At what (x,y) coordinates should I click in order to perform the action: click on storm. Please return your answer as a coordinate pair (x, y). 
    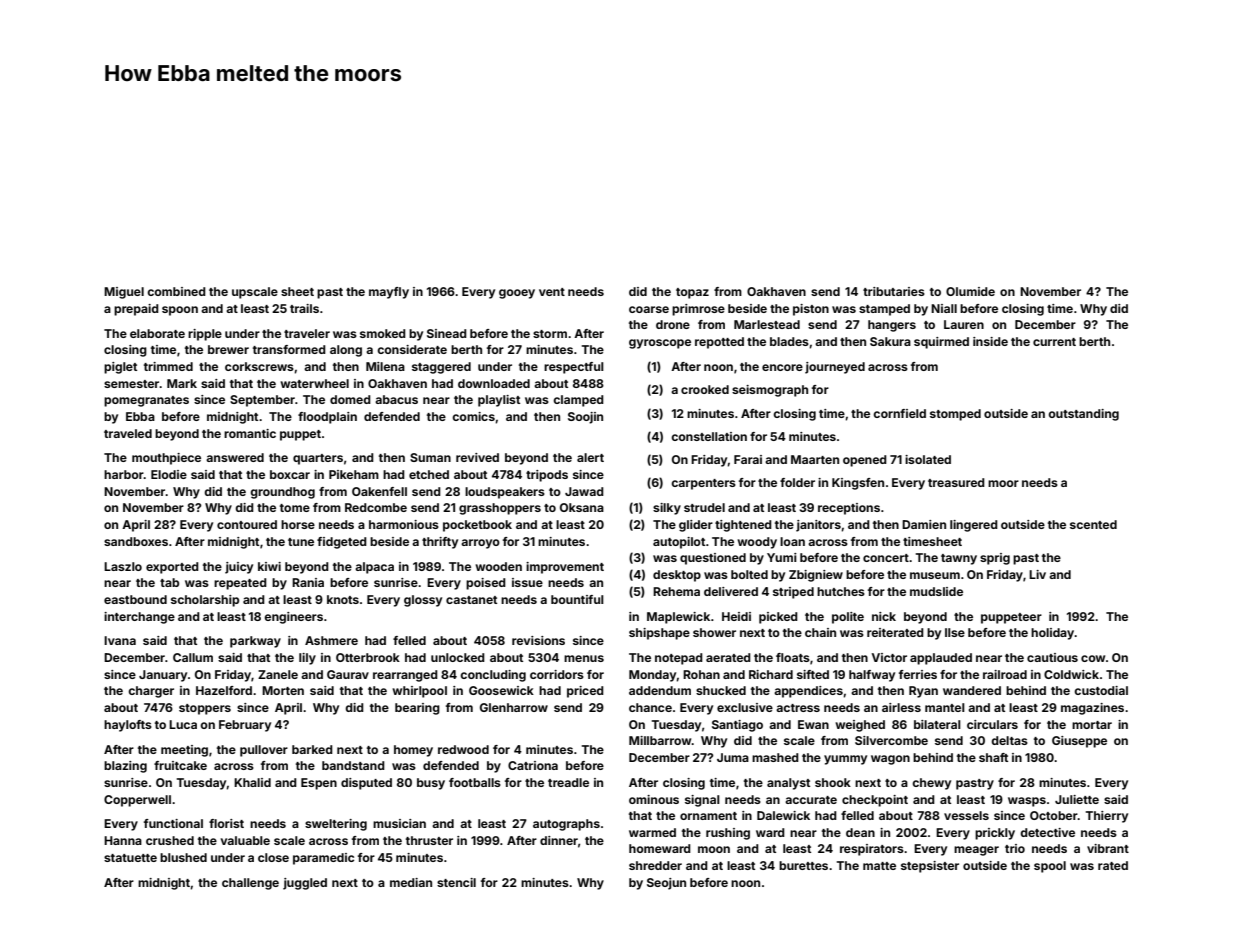
    Looking at the image, I should click on (550, 334).
